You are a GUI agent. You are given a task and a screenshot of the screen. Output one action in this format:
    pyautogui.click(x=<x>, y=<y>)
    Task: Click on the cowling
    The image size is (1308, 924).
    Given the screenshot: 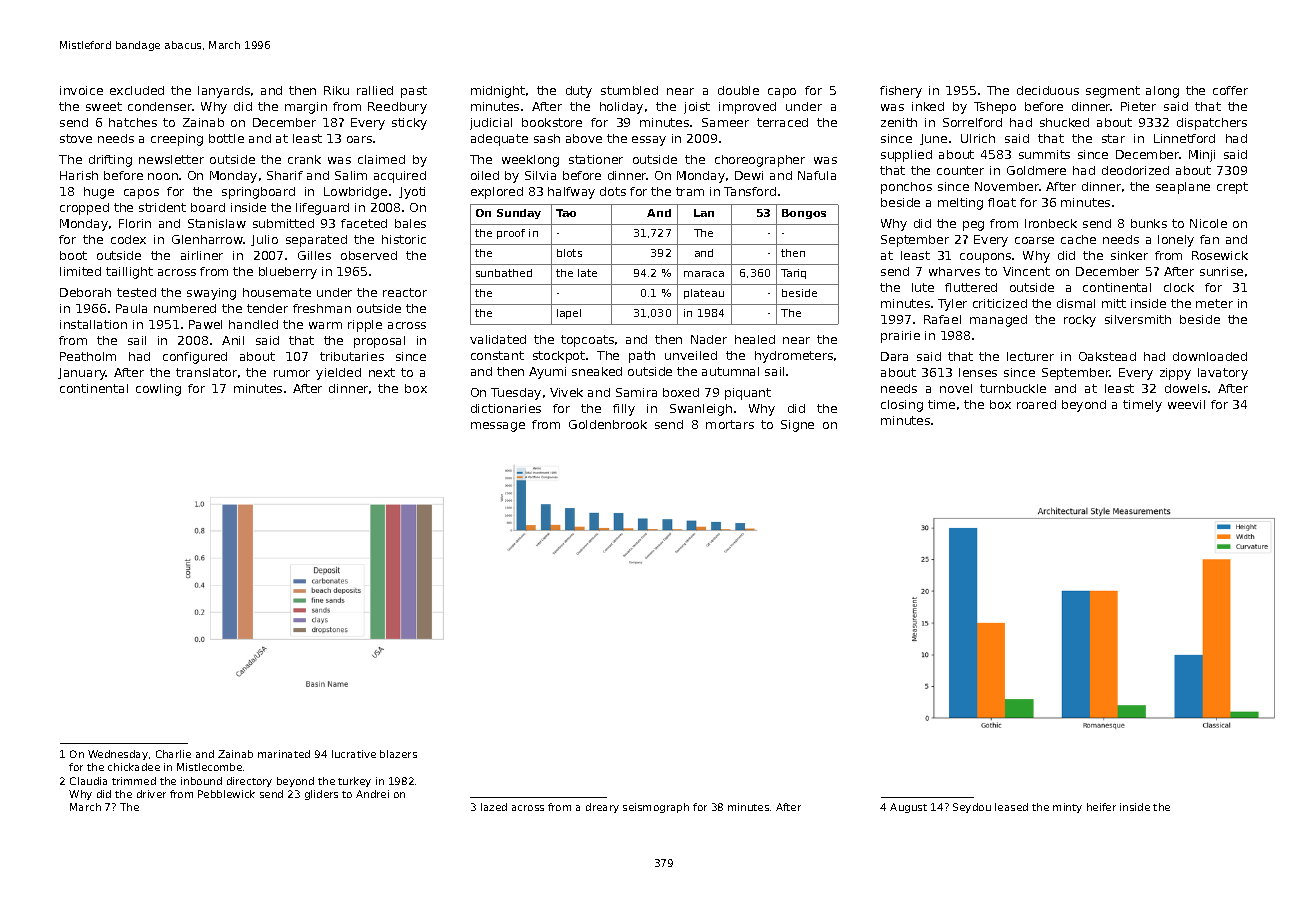 What is the action you would take?
    pyautogui.click(x=158, y=390)
